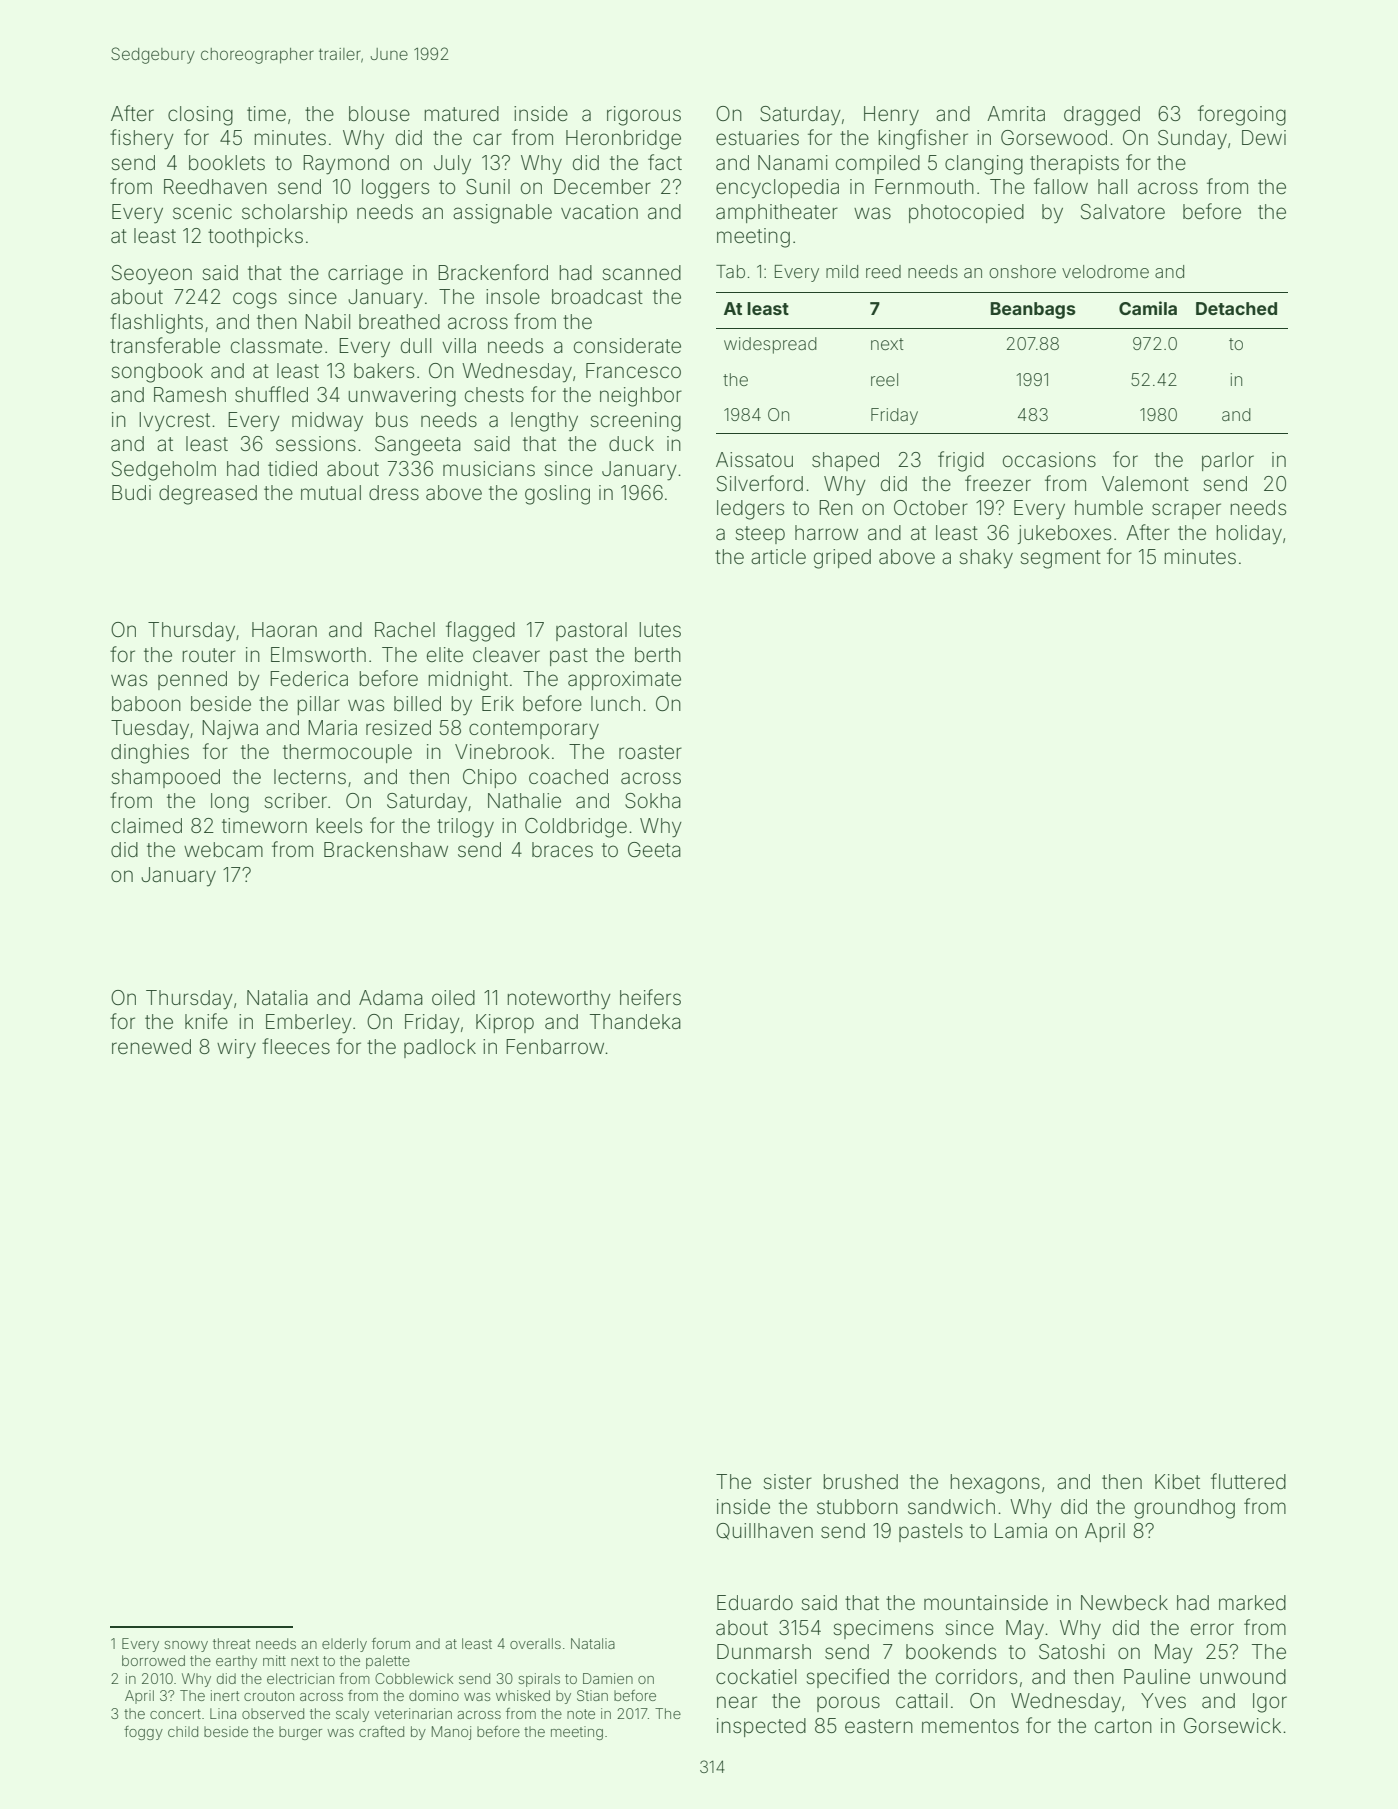 This document has width=1398, height=1809. Describe the element at coordinates (1109, 507) in the document. I see `humble` at that location.
